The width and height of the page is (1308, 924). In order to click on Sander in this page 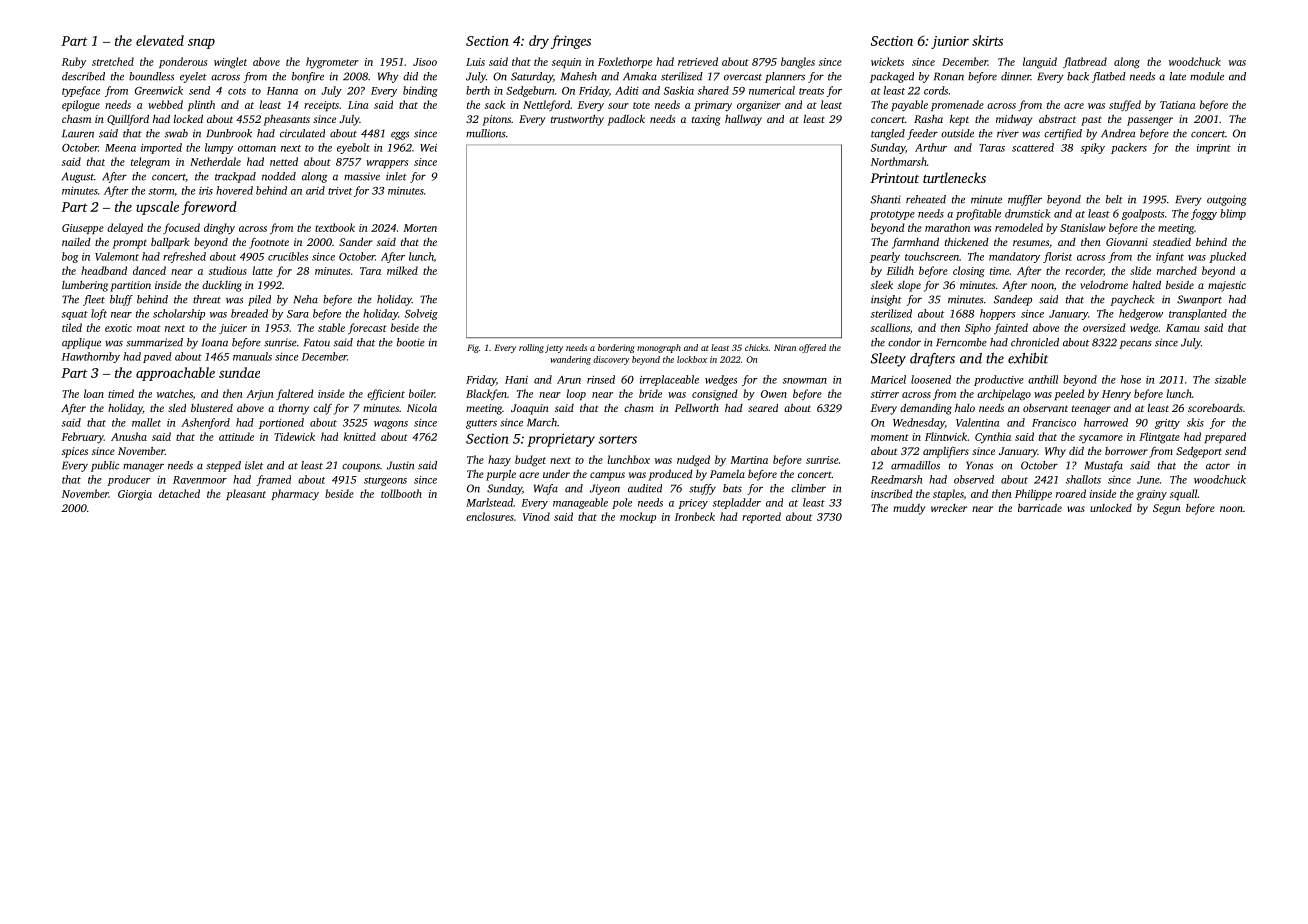, I will do `click(356, 242)`.
